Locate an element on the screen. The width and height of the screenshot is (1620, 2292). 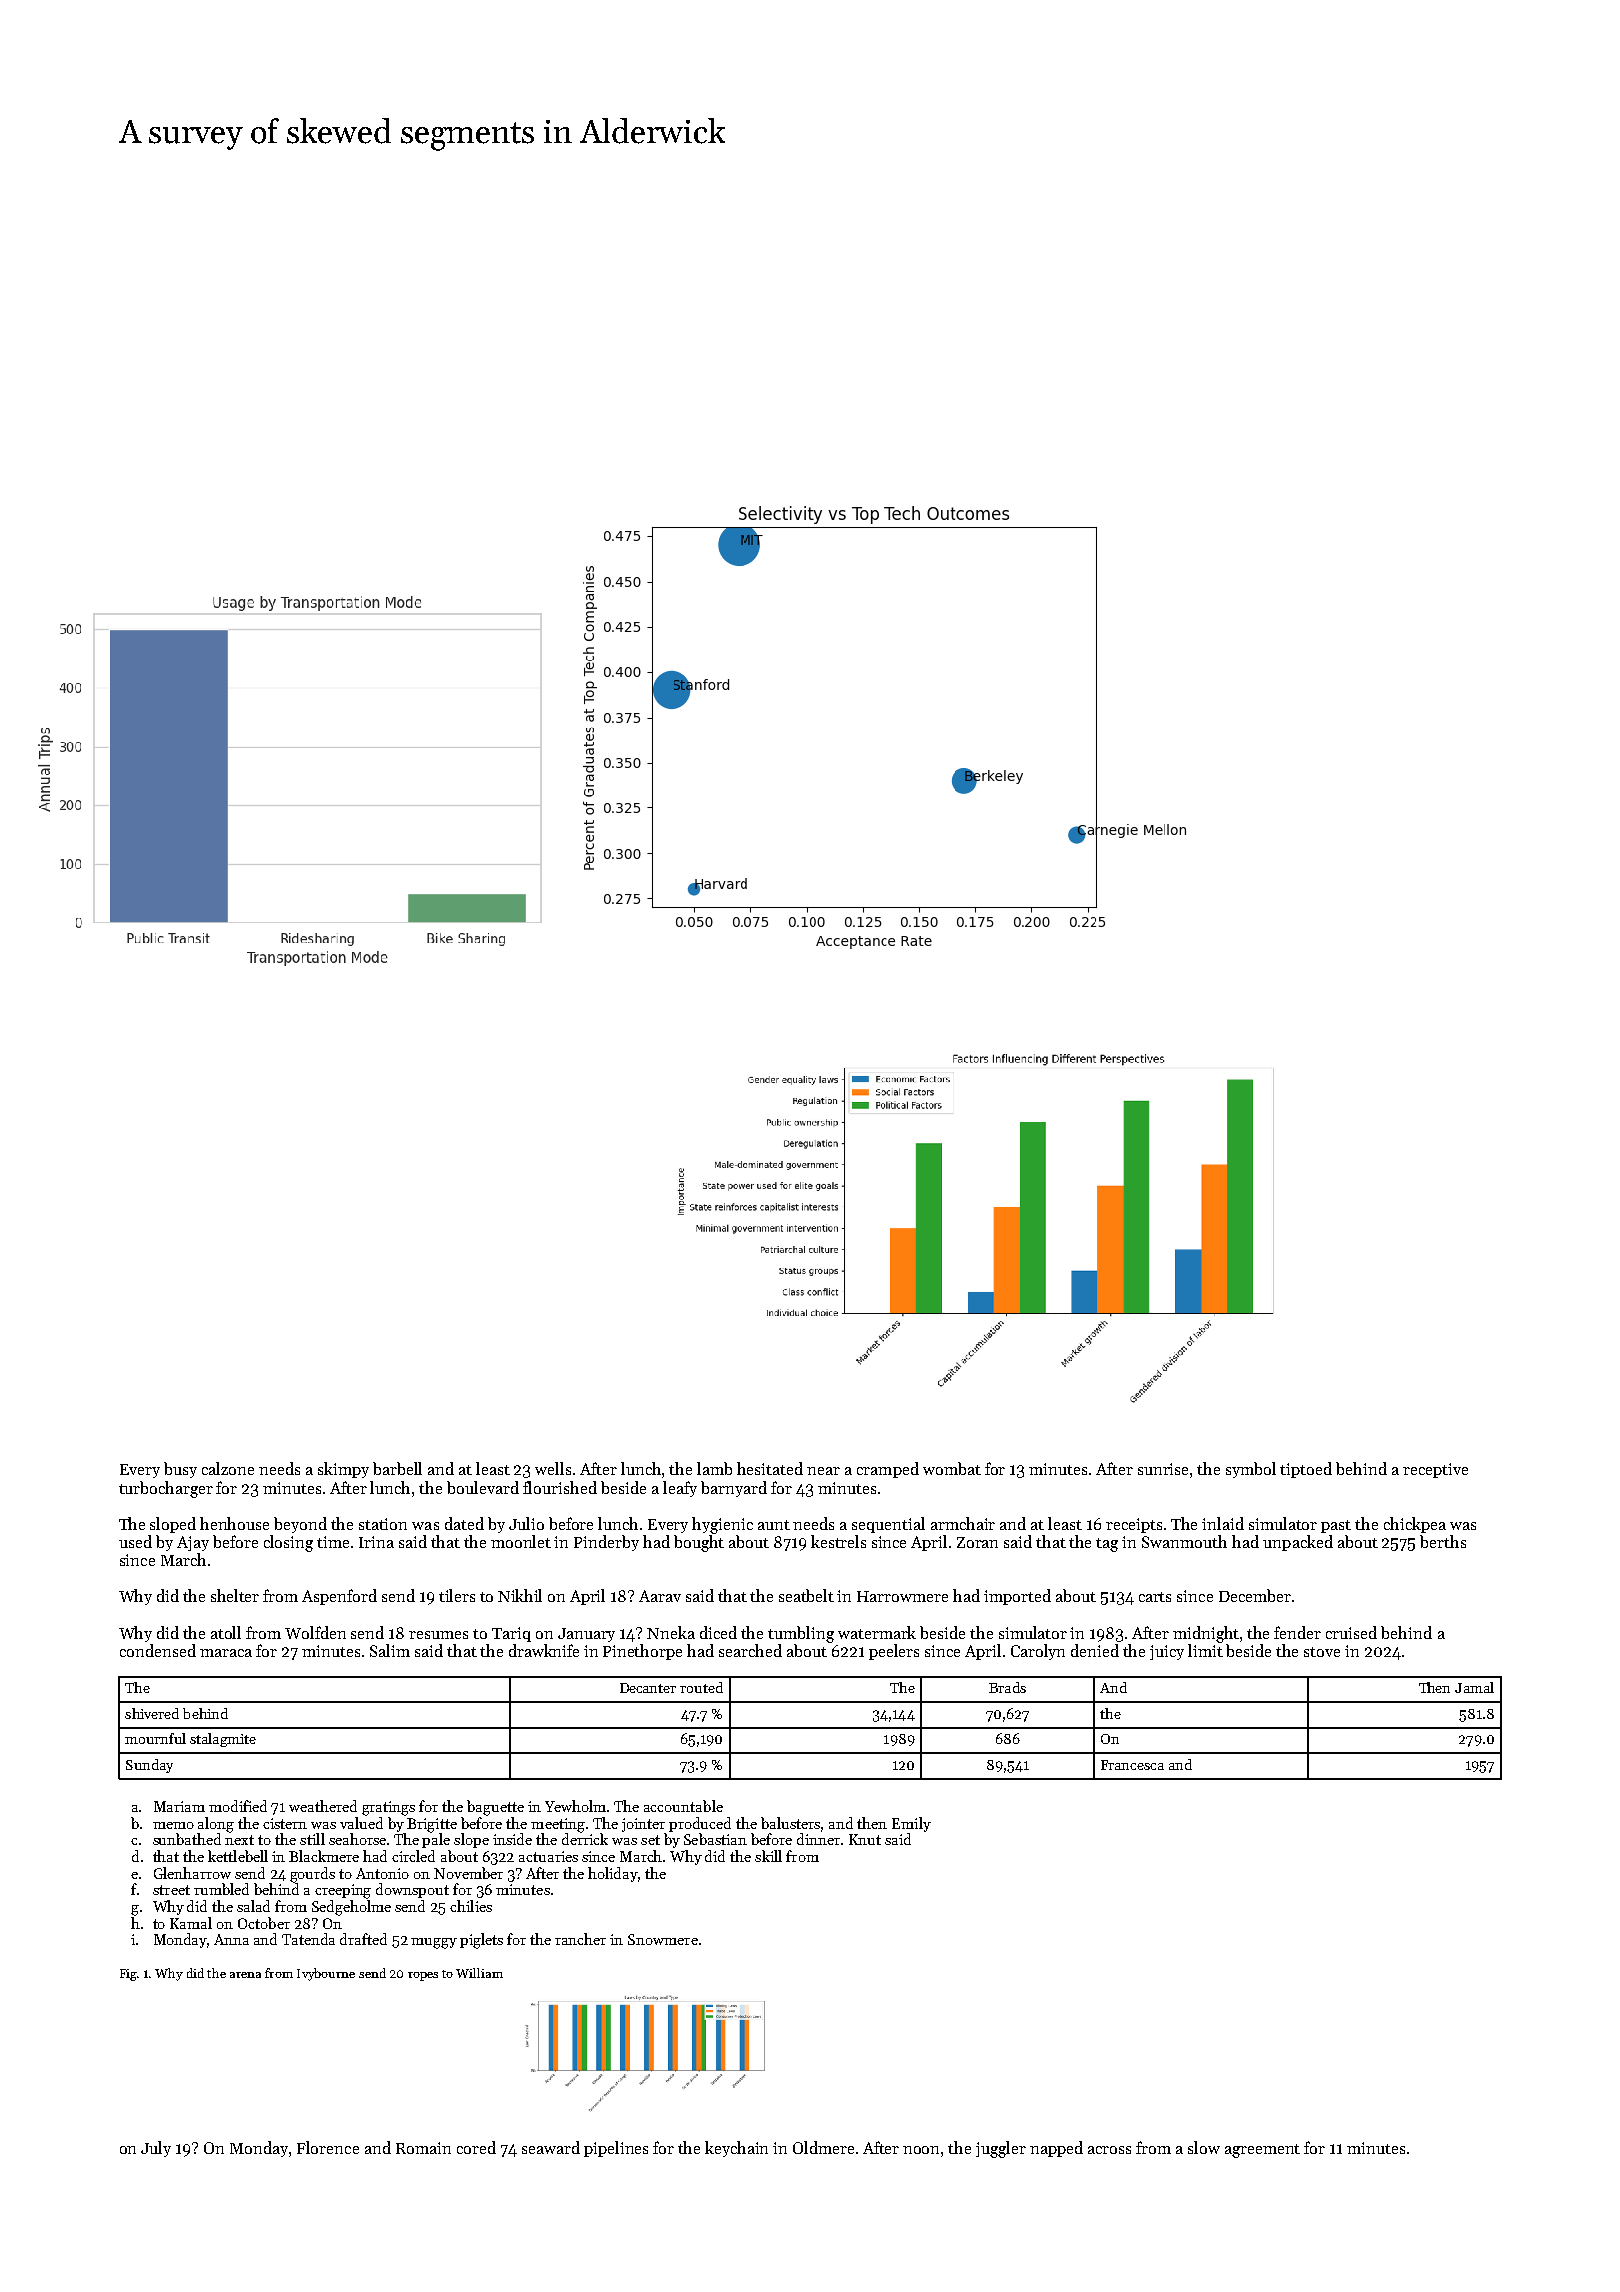
Emily is located at coordinates (911, 1824).
